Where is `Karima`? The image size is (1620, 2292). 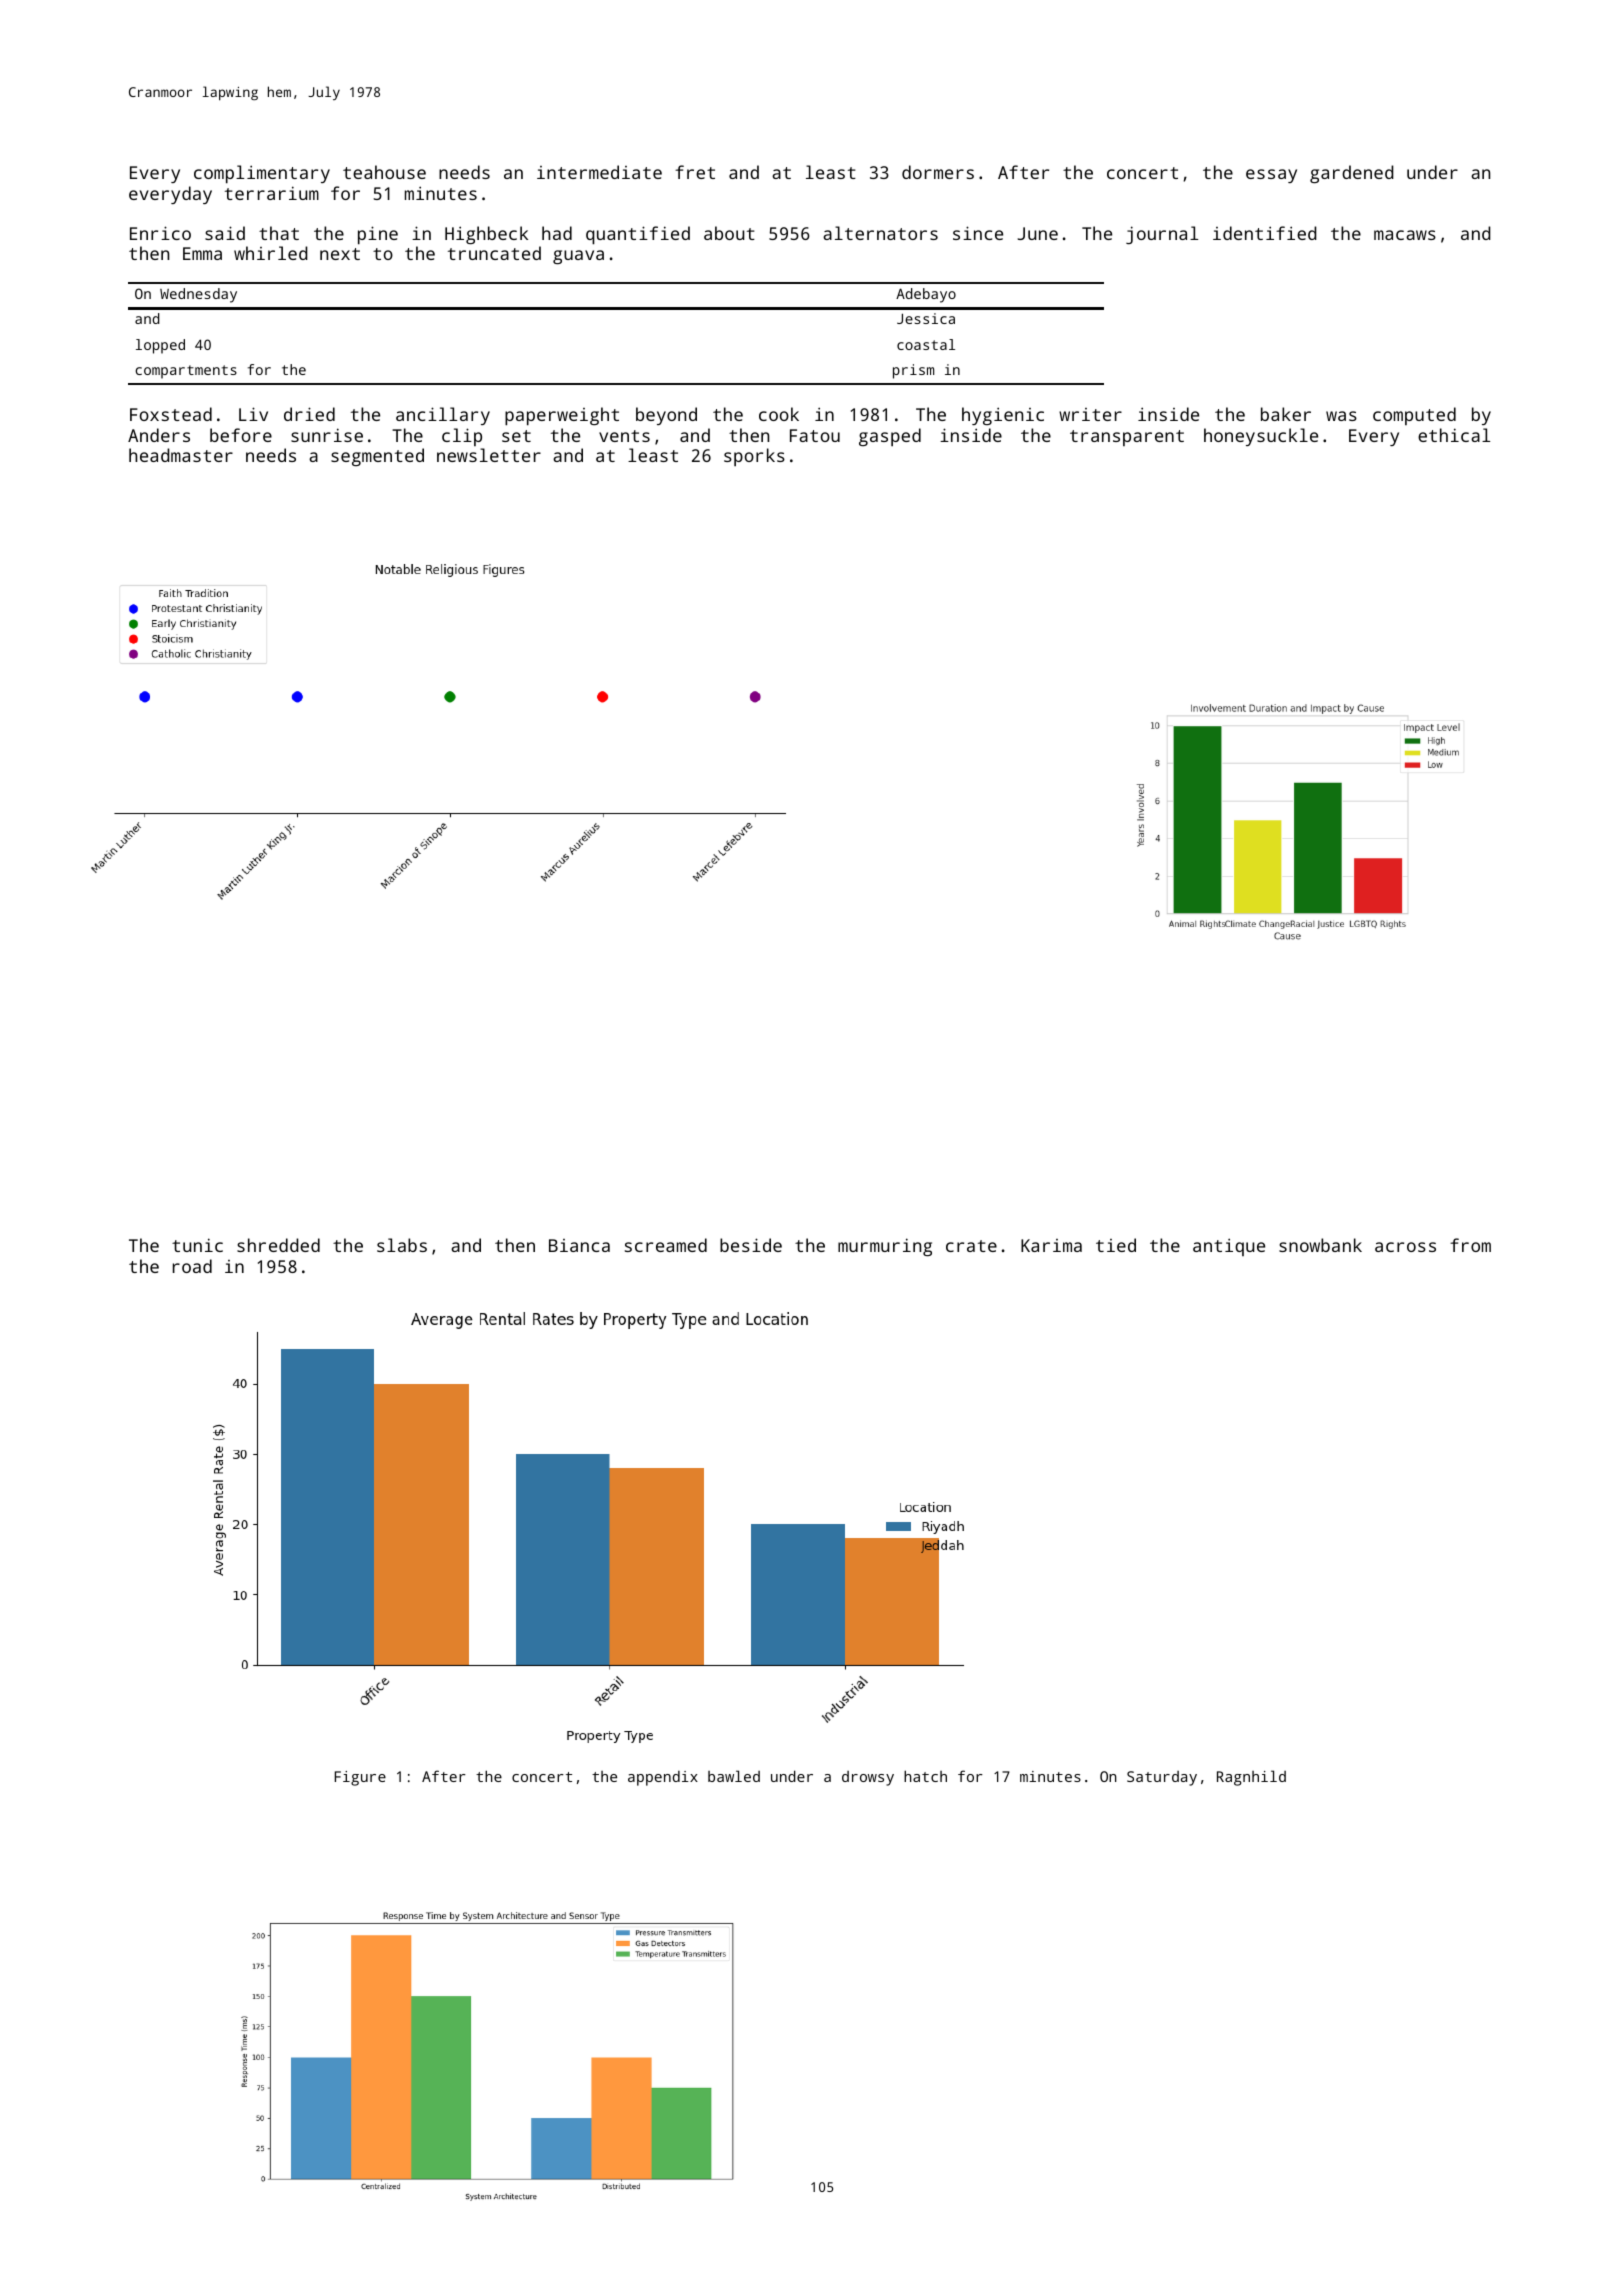
Karima is located at coordinates (1051, 1245).
